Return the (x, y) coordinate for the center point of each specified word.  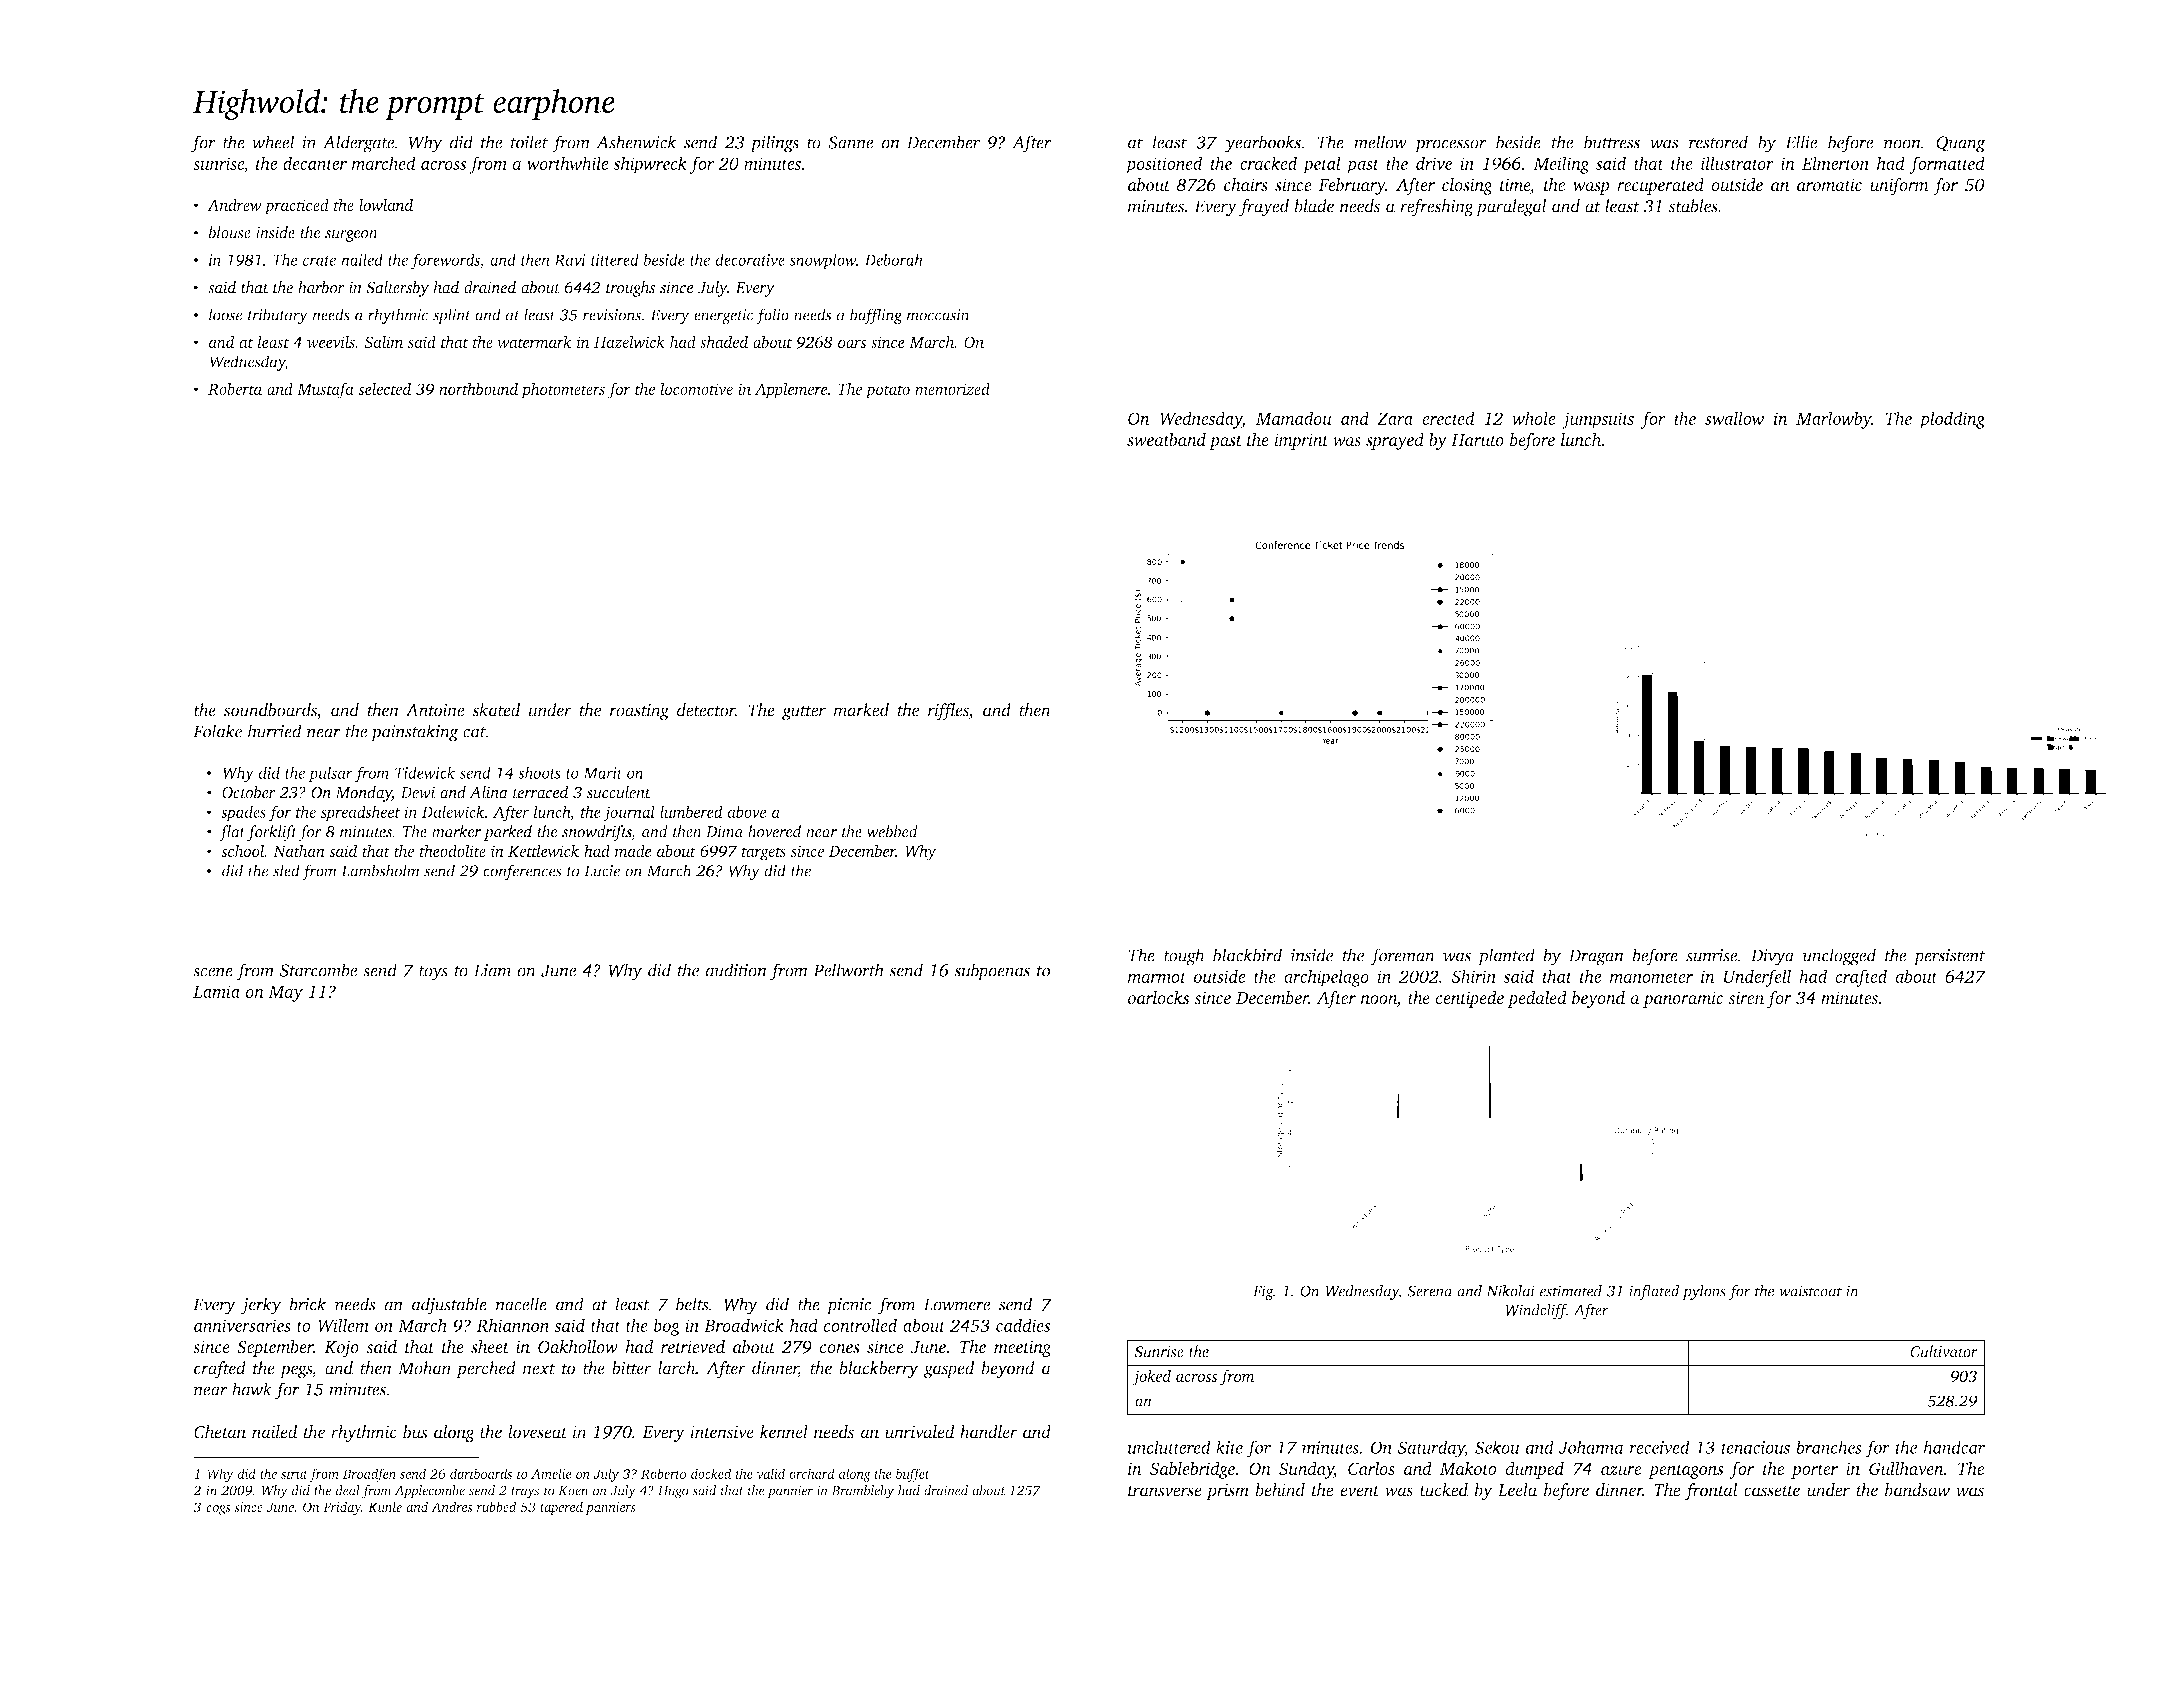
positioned (1164, 165)
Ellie (1801, 142)
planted (1506, 957)
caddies (1023, 1325)
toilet (529, 142)
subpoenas (992, 972)
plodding (1952, 420)
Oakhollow (578, 1347)
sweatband (1166, 439)
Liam (492, 970)
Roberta (235, 389)
